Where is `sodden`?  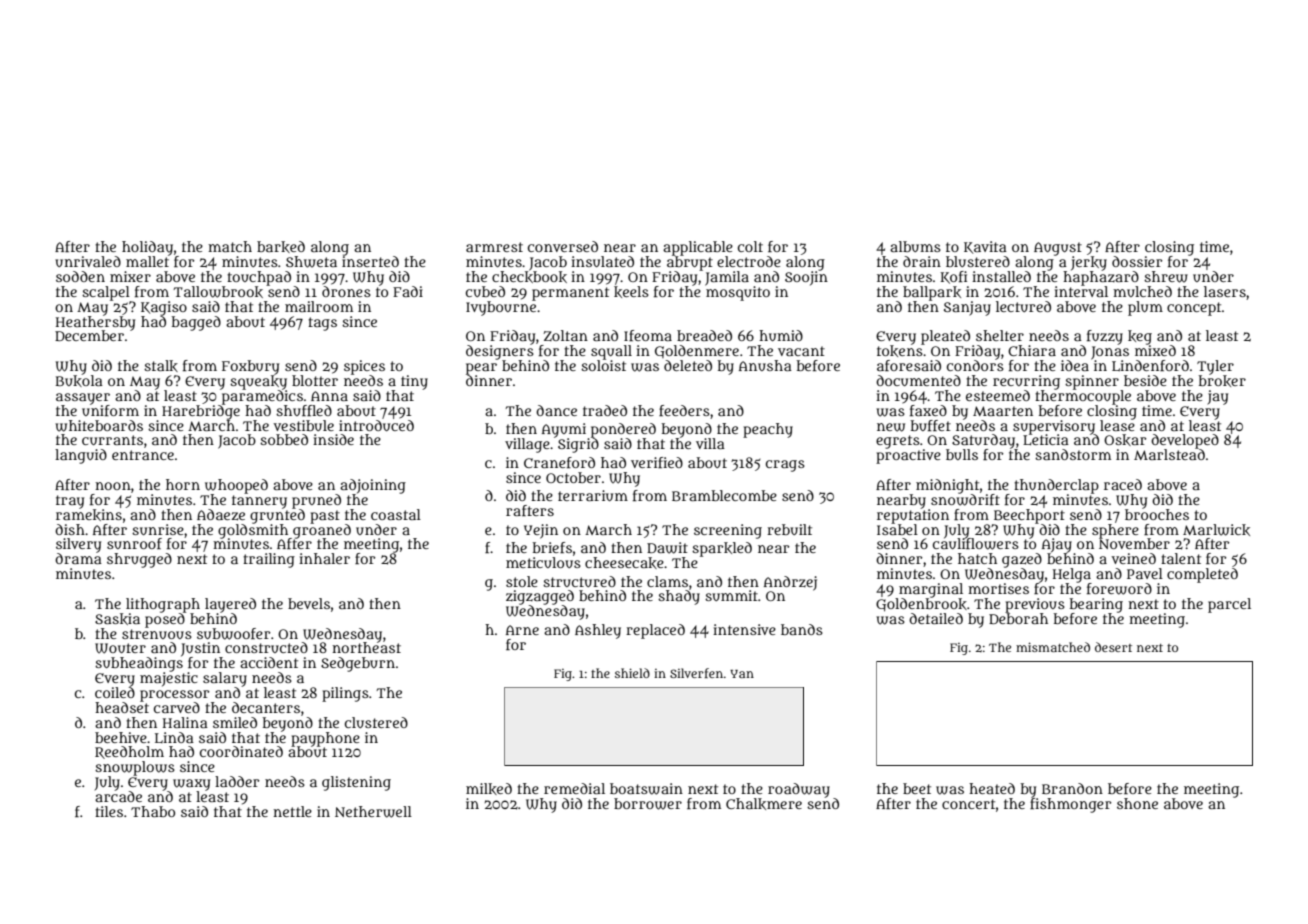
sodden is located at coordinates (80, 276).
